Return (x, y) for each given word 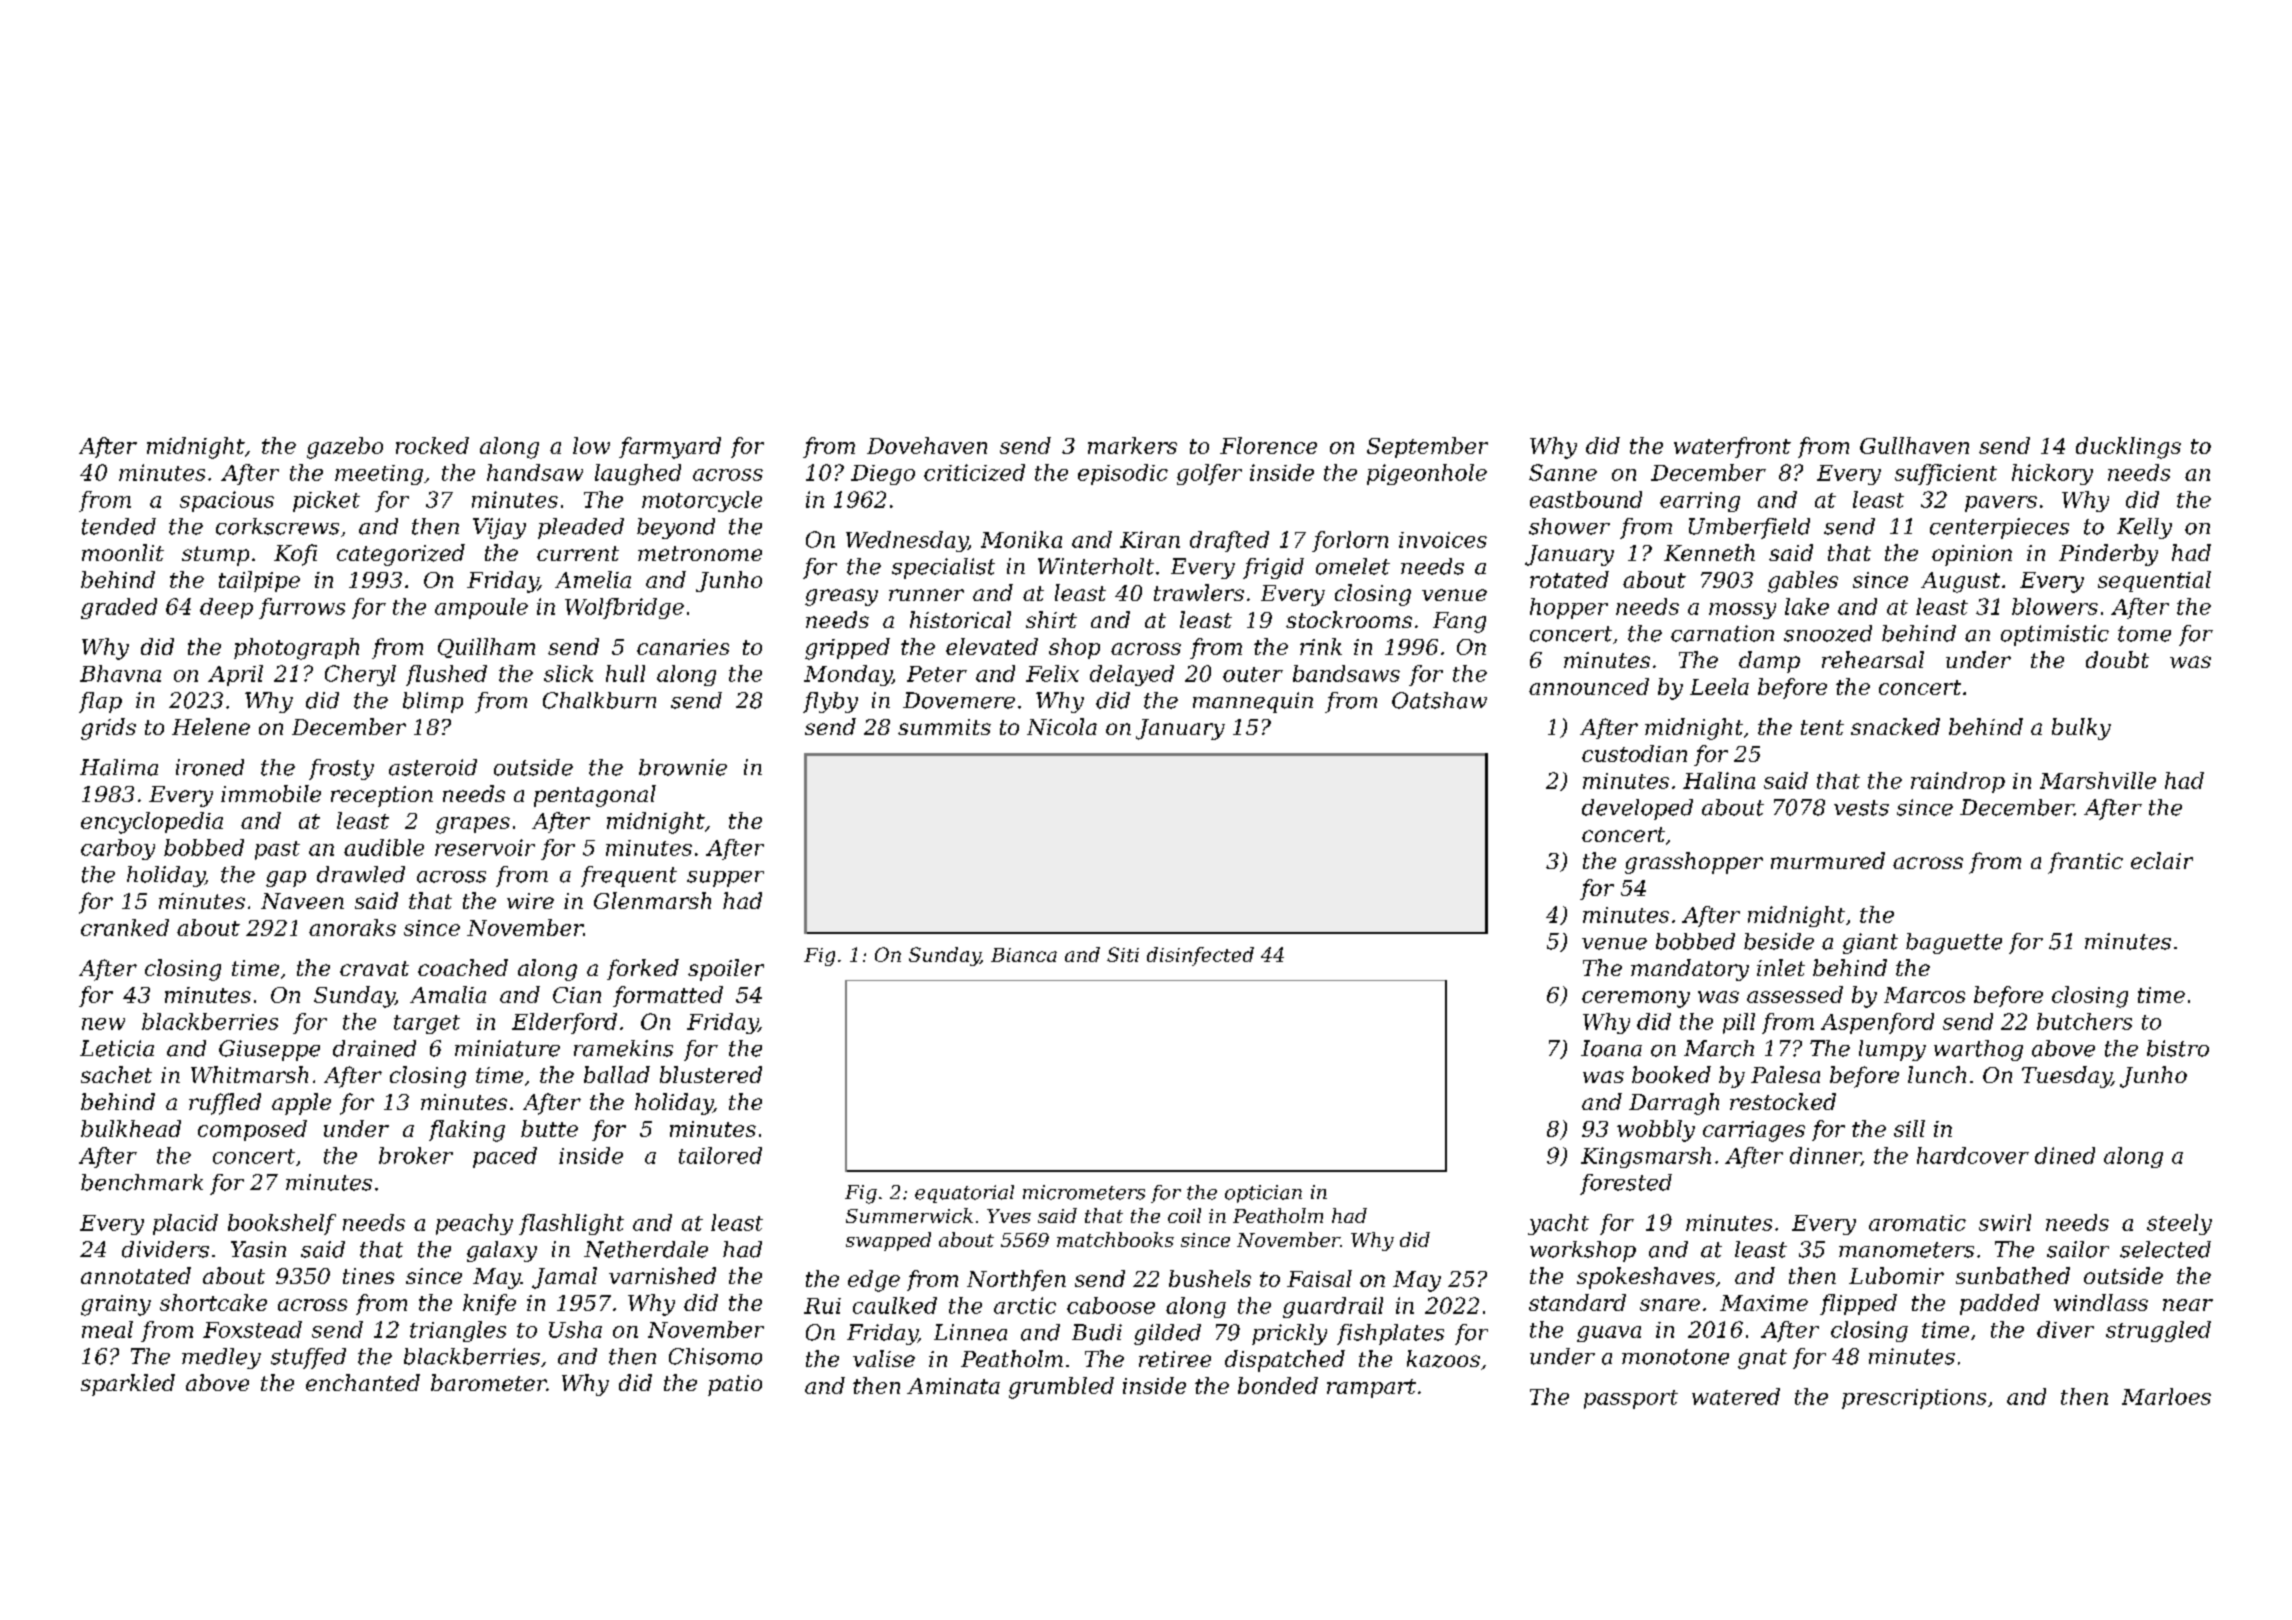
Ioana (1611, 1048)
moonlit (123, 552)
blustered (711, 1074)
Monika (1021, 539)
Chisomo (715, 1356)
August (1960, 582)
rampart (1371, 1388)
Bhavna (120, 673)
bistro (2178, 1048)
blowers (2055, 606)
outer (1253, 674)
